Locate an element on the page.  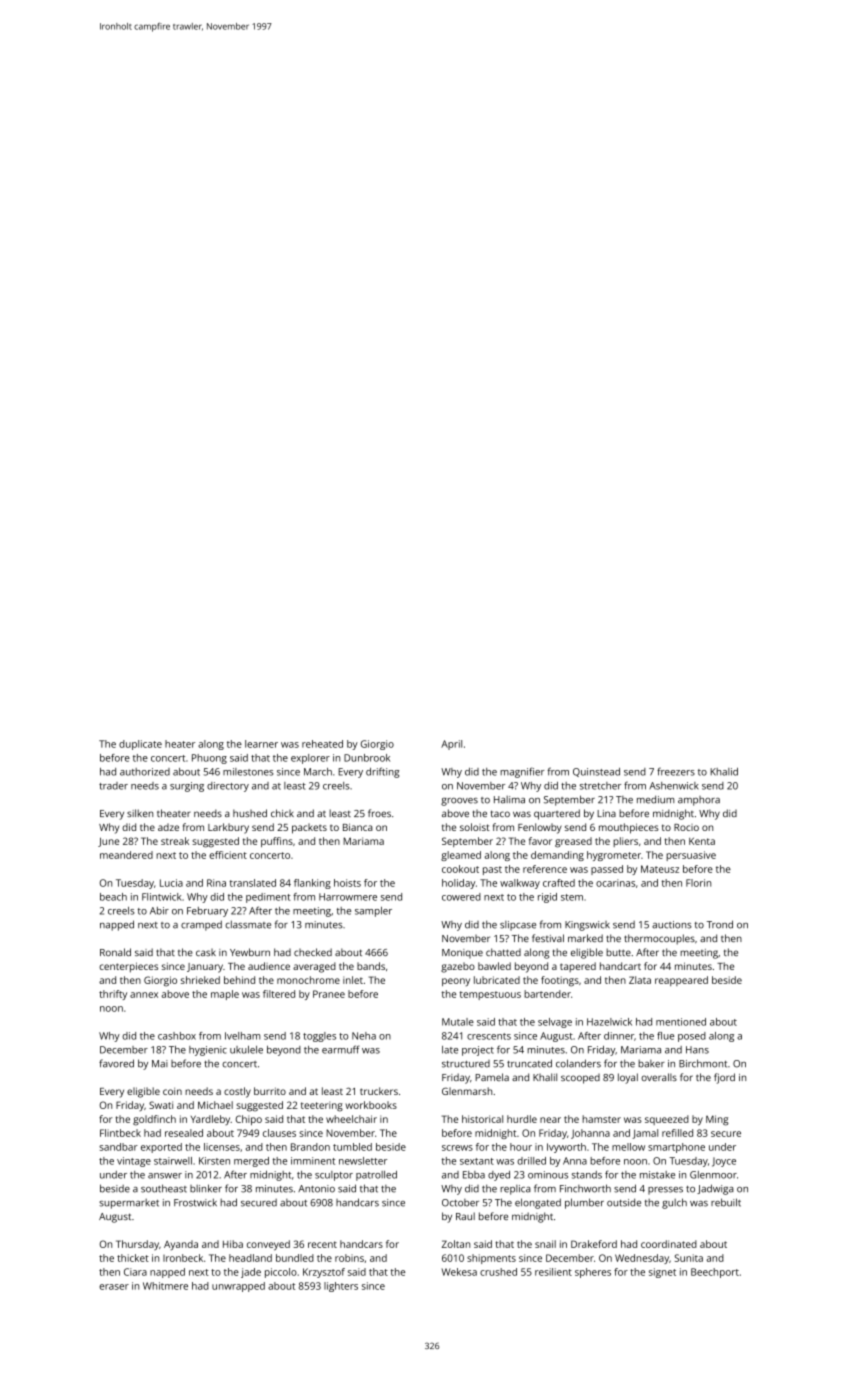
peony is located at coordinates (456, 982).
